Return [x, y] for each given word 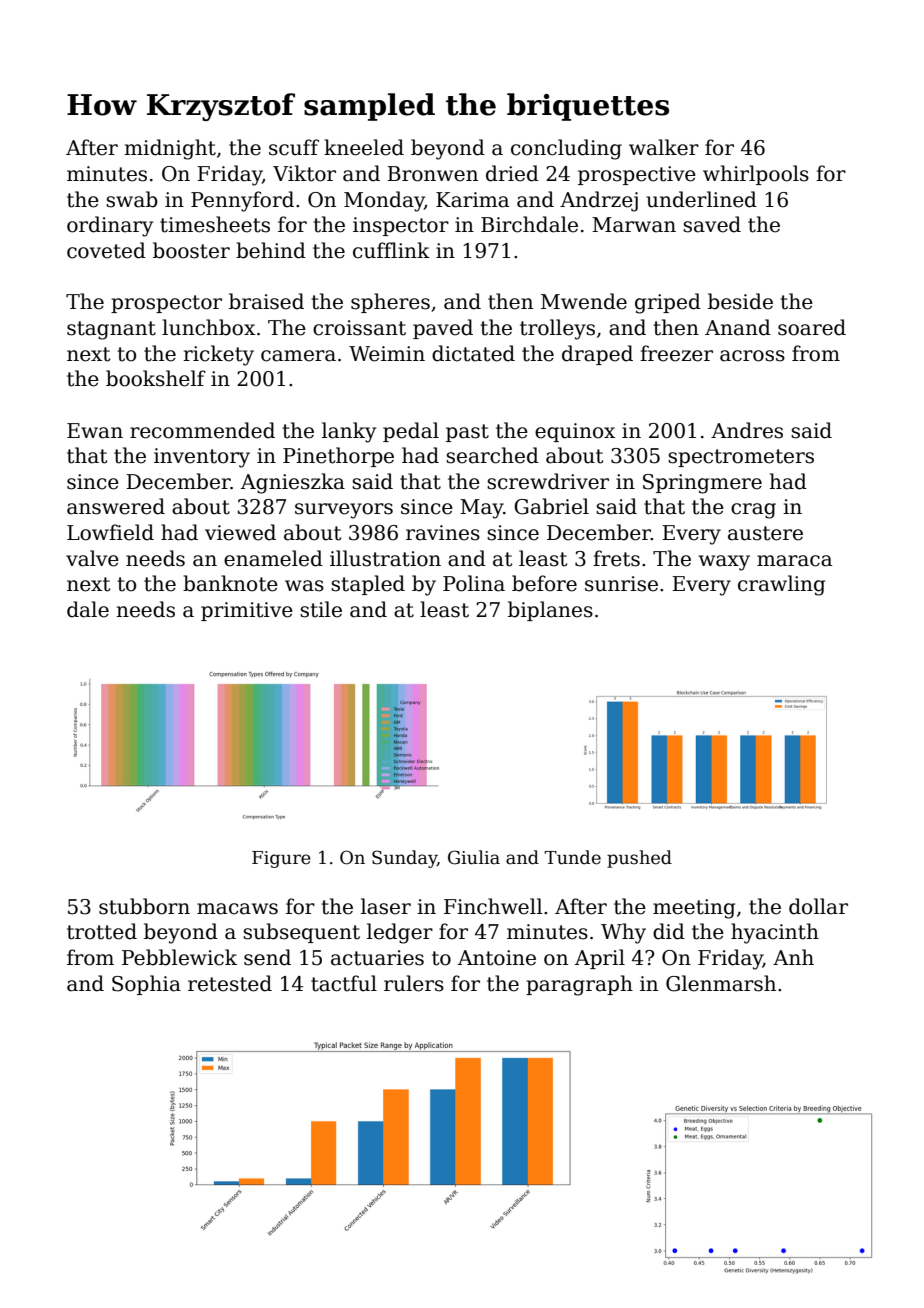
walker [664, 147]
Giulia [474, 857]
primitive [247, 611]
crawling [781, 585]
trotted [102, 931]
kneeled [364, 147]
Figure [281, 859]
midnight [170, 149]
